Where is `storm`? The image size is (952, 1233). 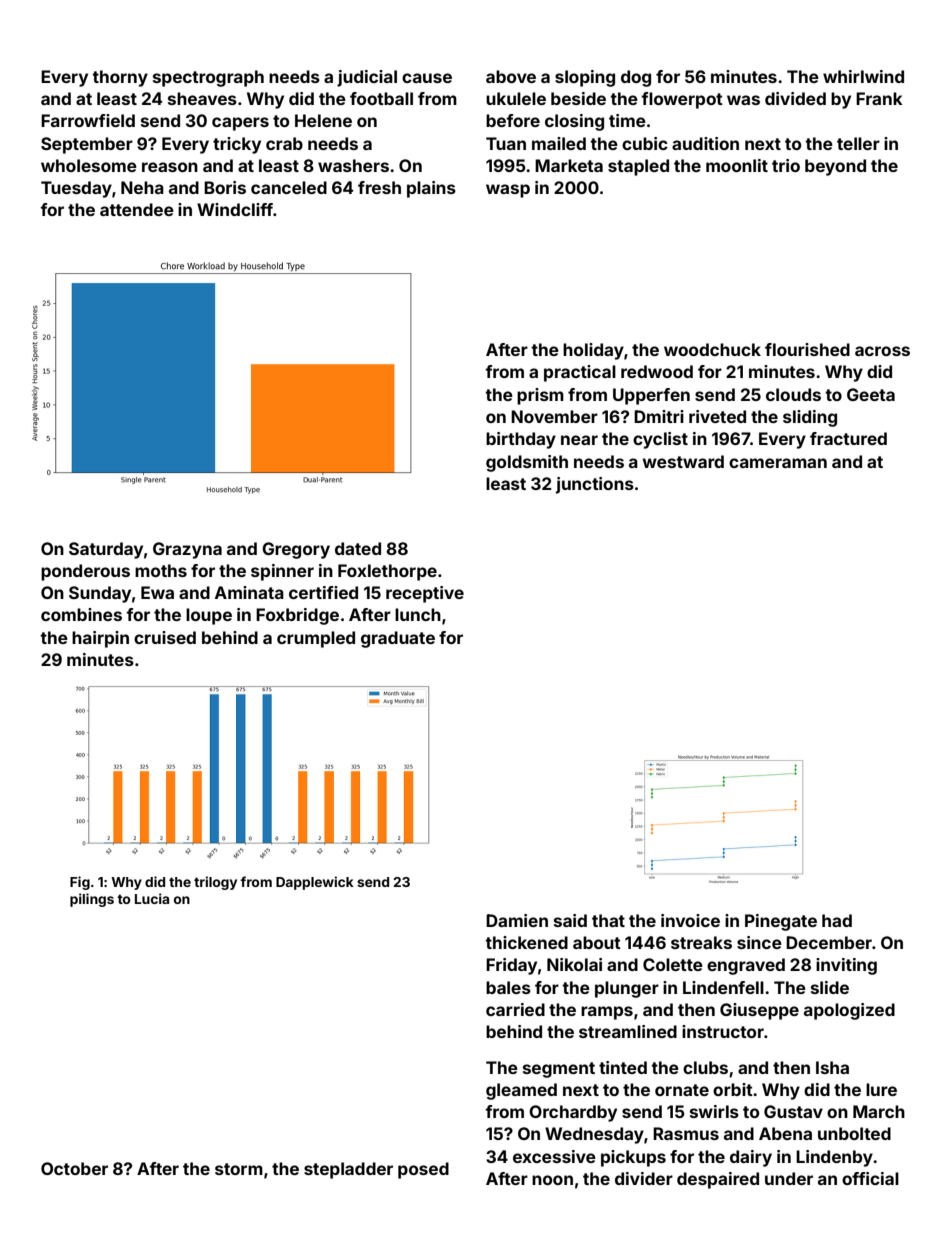 storm is located at coordinates (239, 1169).
